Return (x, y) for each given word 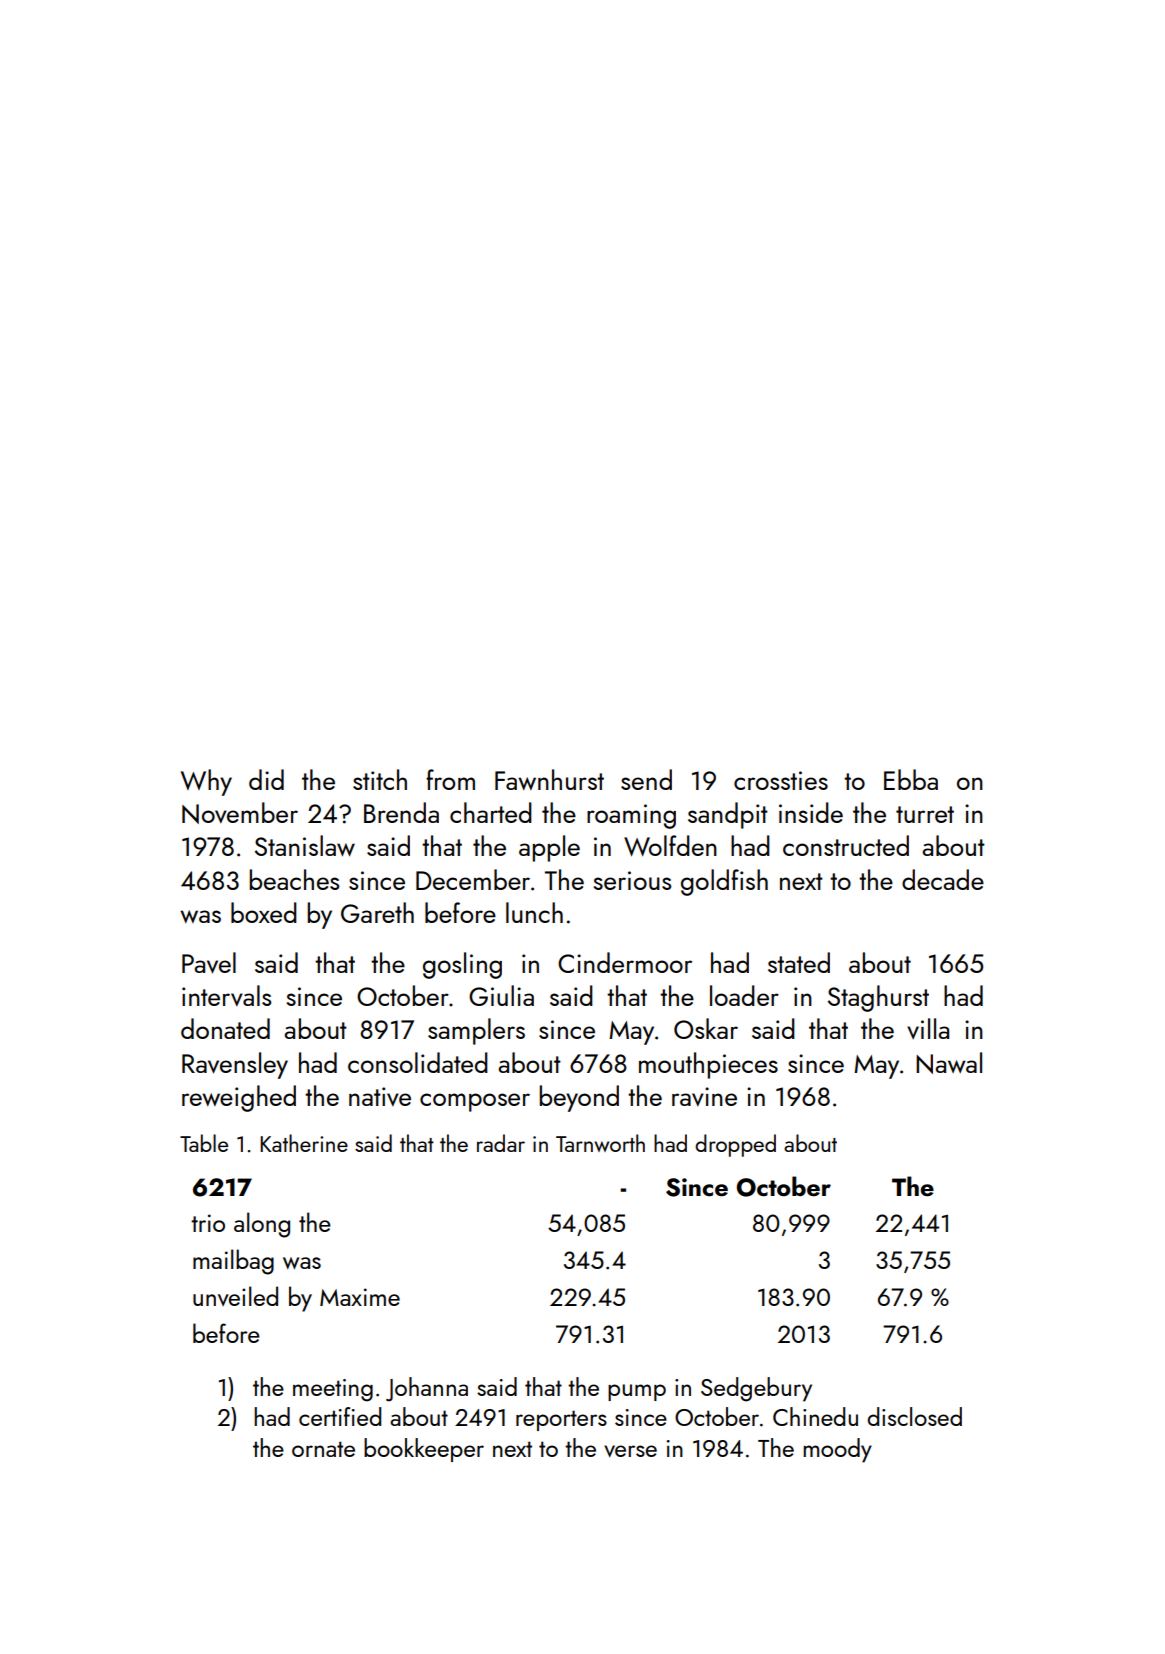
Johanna (427, 1389)
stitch (380, 779)
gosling (462, 965)
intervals (226, 995)
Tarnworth (600, 1143)
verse (630, 1451)
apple (549, 848)
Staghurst (878, 998)
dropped (735, 1145)
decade (943, 879)
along (262, 1225)
